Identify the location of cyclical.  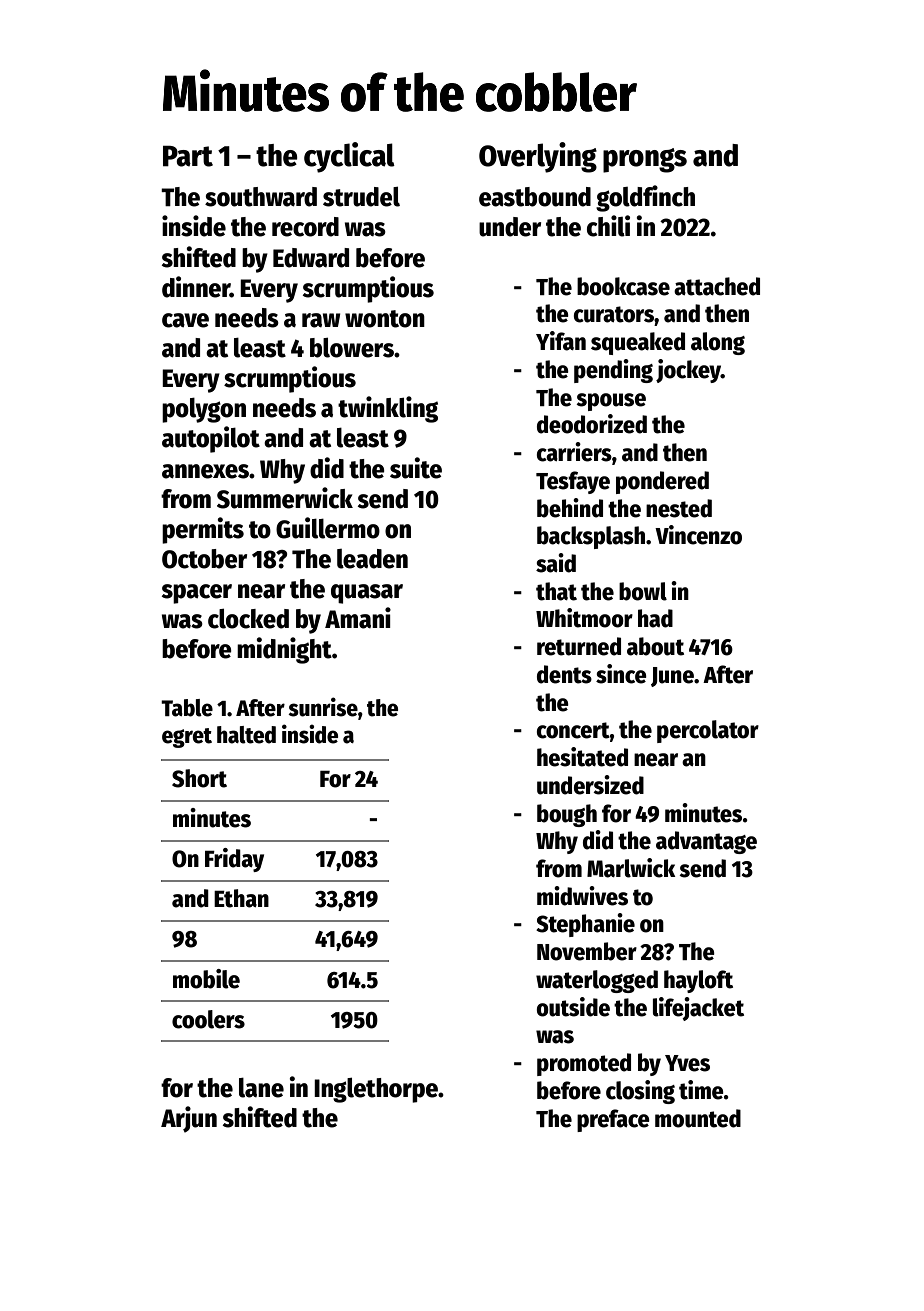
(349, 157).
